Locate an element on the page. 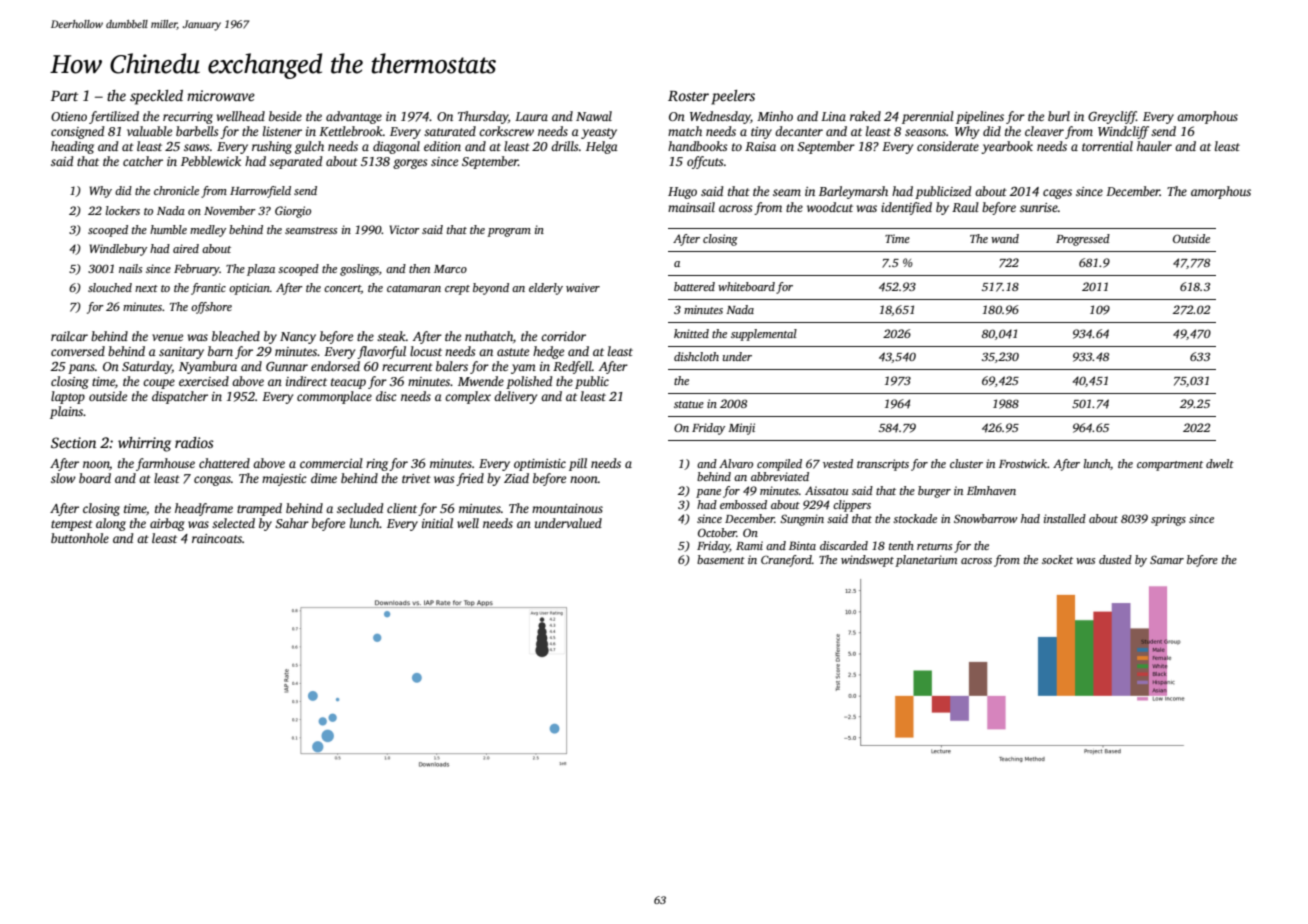 The image size is (1308, 924). Roster is located at coordinates (688, 96).
